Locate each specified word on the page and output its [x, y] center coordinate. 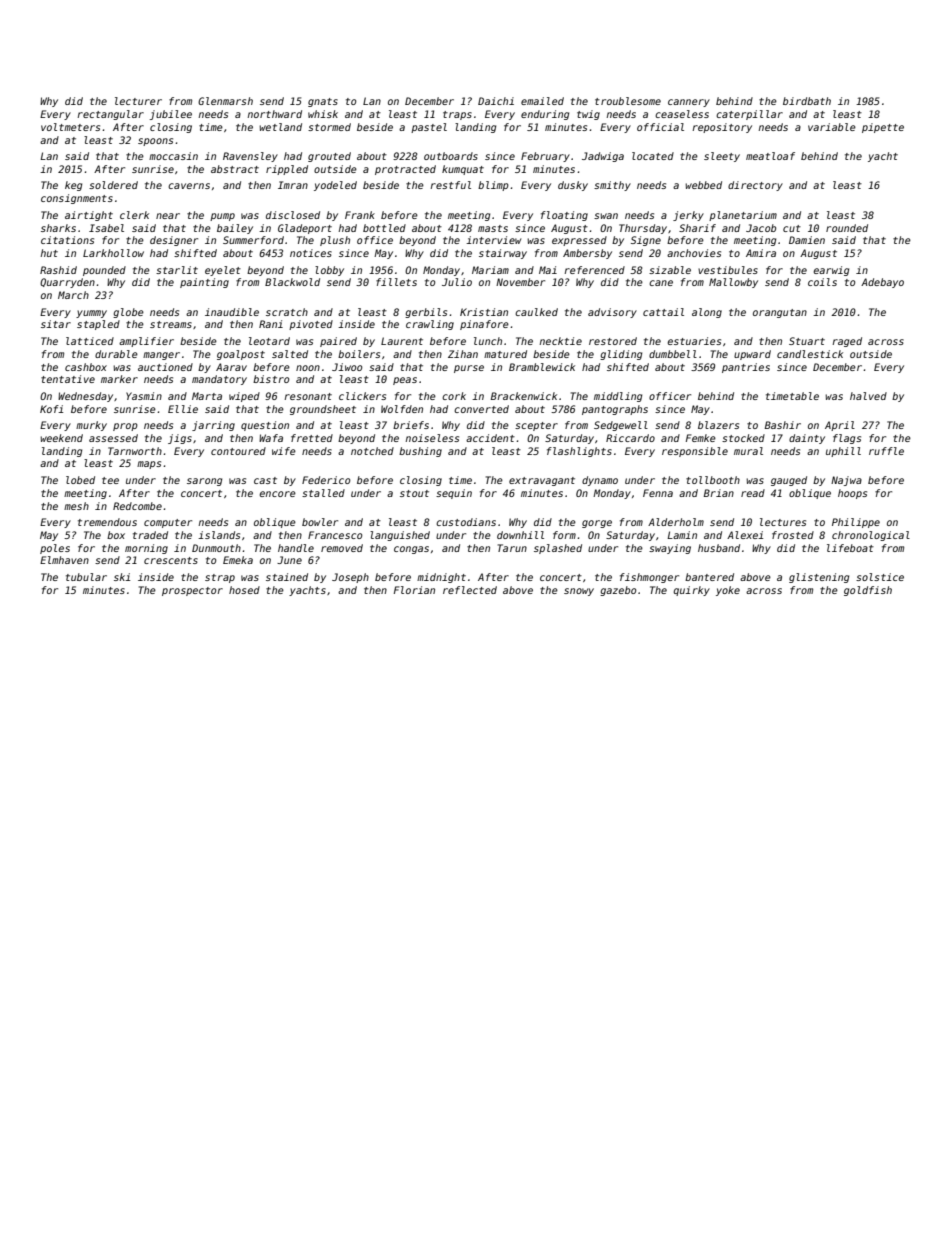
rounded [847, 228]
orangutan [780, 313]
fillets [396, 282]
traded [150, 535]
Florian [414, 590]
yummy [91, 314]
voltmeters [70, 127]
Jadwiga [603, 157]
